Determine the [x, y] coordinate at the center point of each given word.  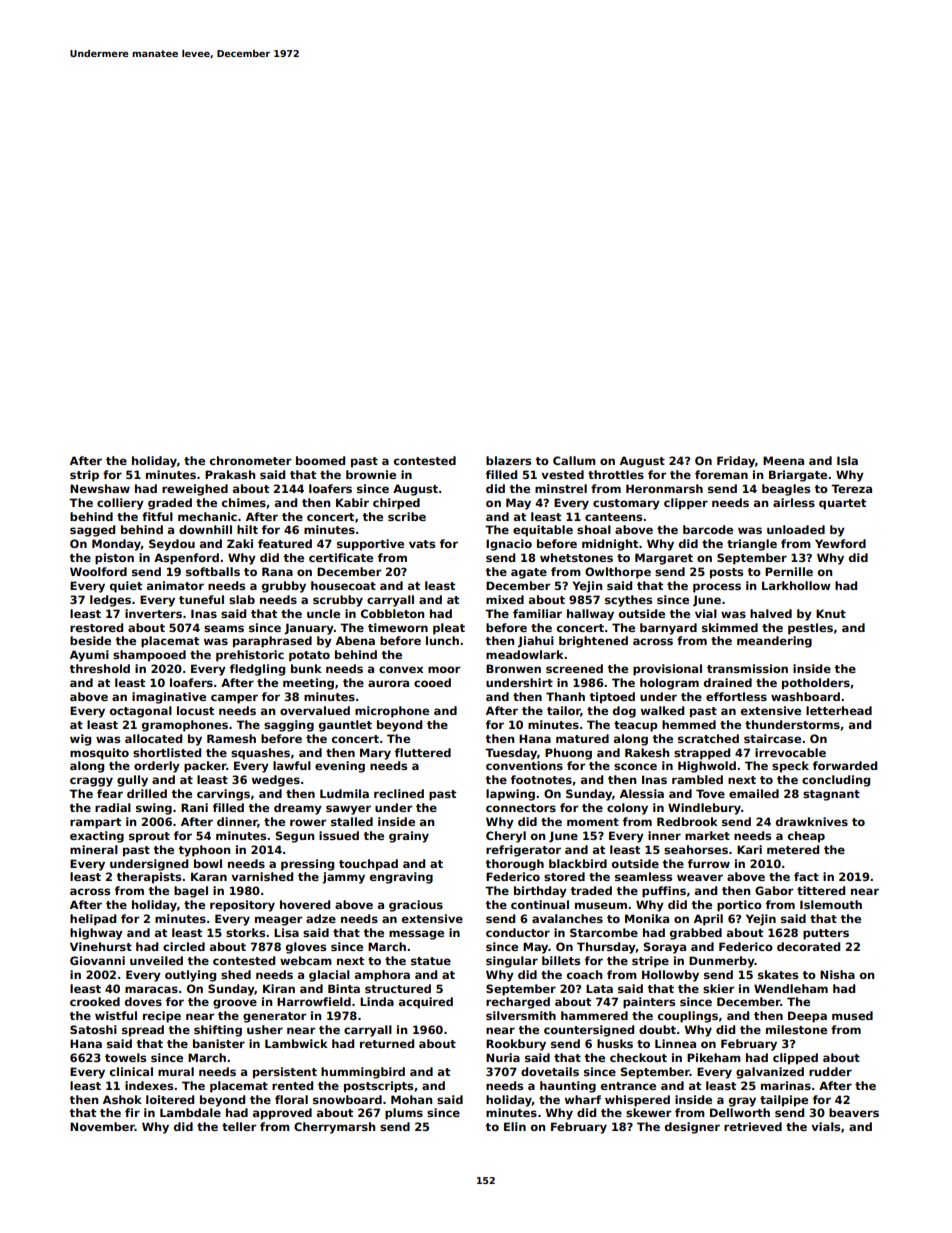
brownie [371, 474]
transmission [747, 668]
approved [282, 1114]
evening [340, 767]
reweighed [195, 490]
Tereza [851, 488]
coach [584, 974]
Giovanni [97, 960]
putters [826, 934]
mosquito [99, 754]
